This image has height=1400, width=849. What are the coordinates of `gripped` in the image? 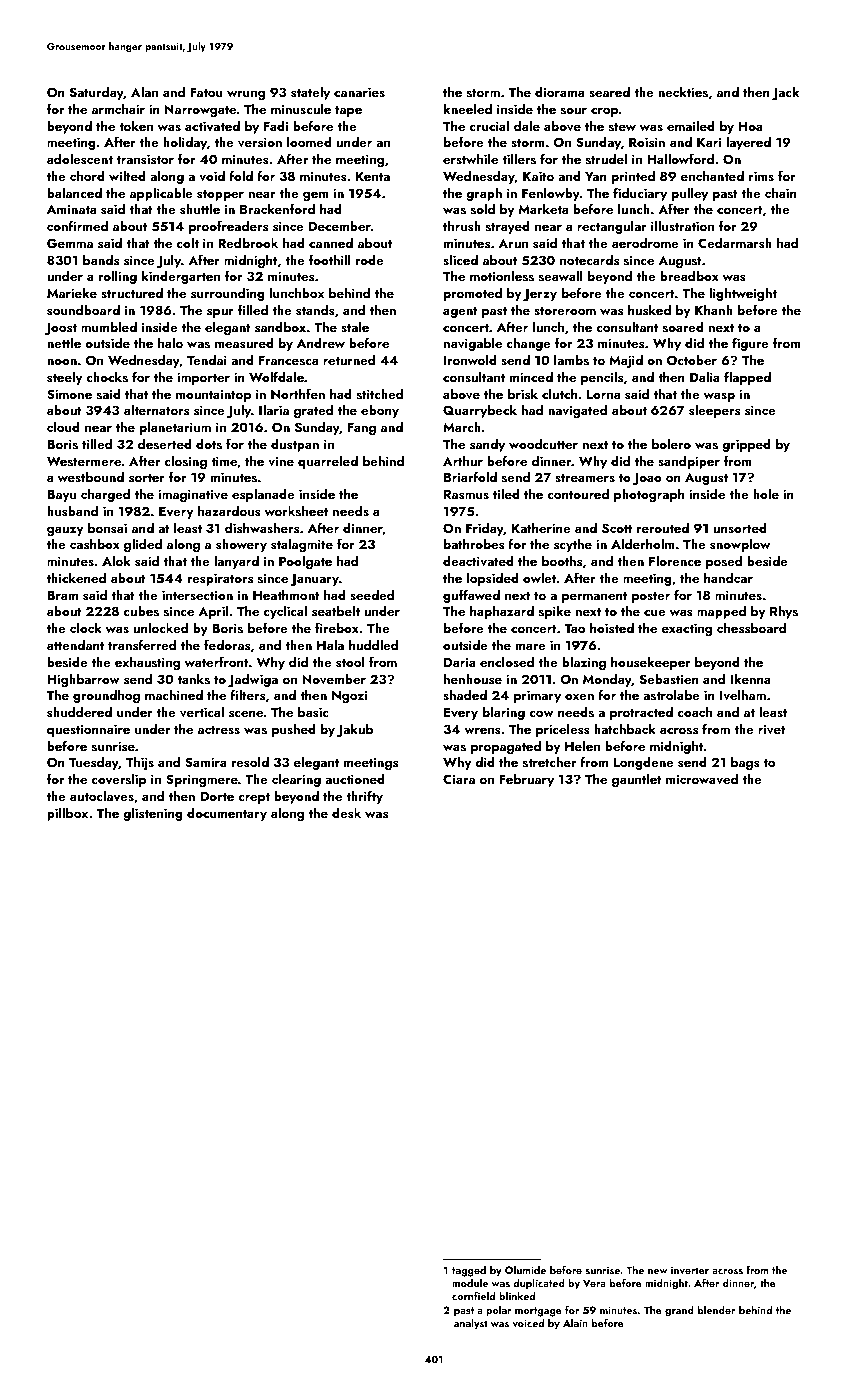 It's located at (746, 445).
